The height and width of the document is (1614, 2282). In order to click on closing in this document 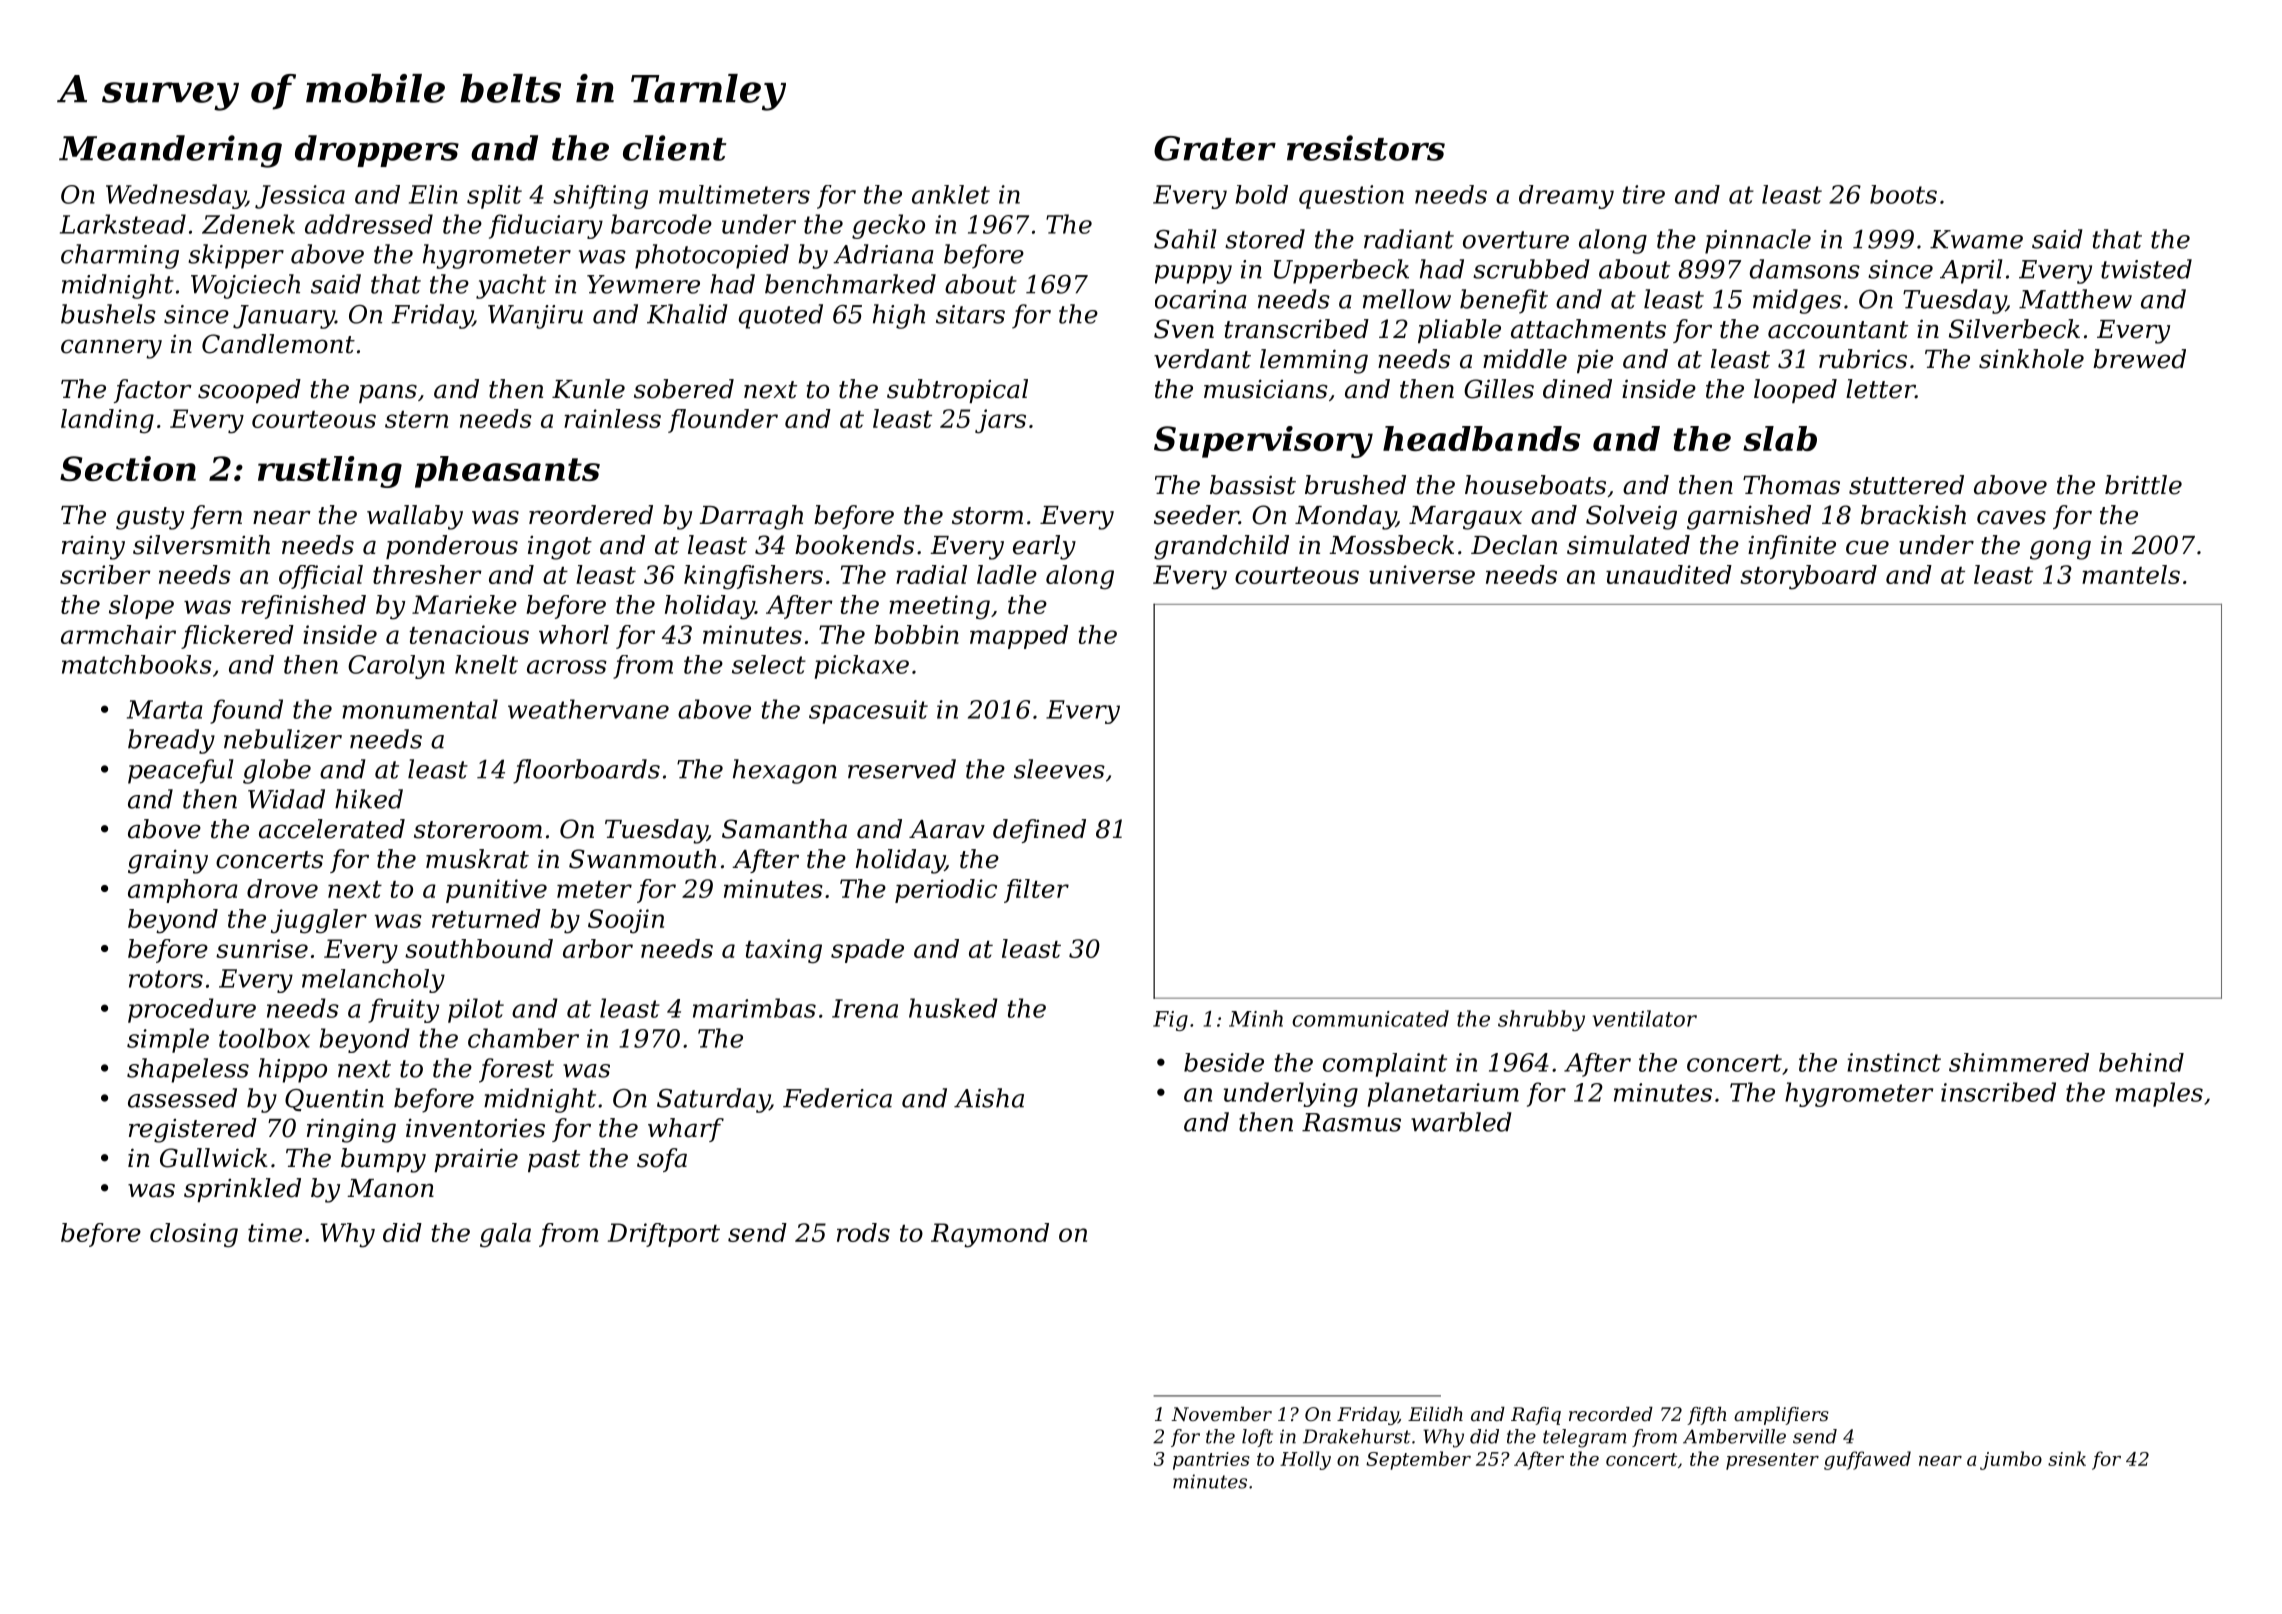, I will do `click(194, 1235)`.
